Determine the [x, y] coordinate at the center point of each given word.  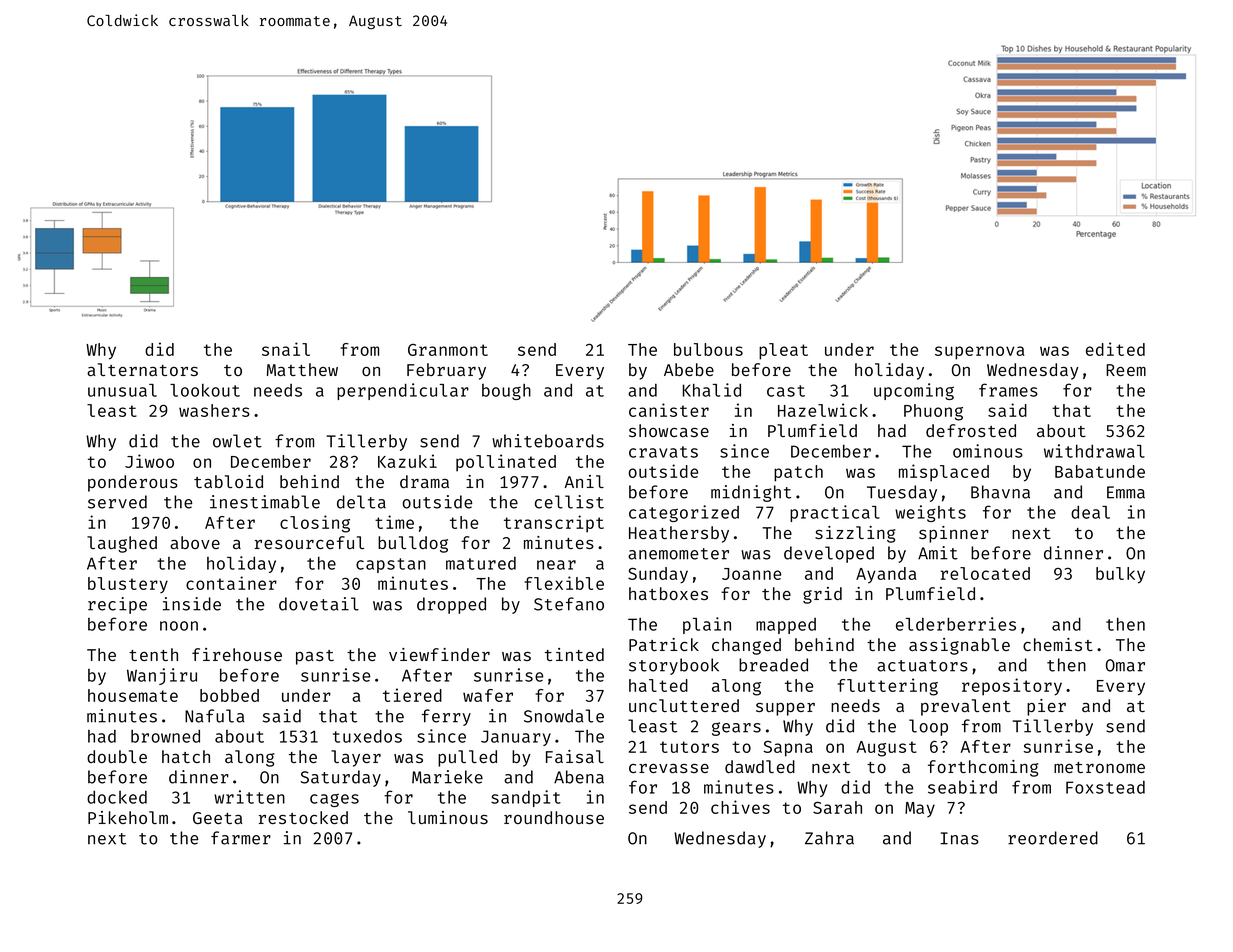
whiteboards [548, 441]
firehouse [237, 654]
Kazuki [407, 461]
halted [658, 685]
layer [356, 758]
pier [1046, 707]
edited [1115, 349]
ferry [446, 717]
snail [286, 349]
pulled [467, 758]
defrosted [971, 430]
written [249, 797]
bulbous [708, 349]
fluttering [887, 687]
